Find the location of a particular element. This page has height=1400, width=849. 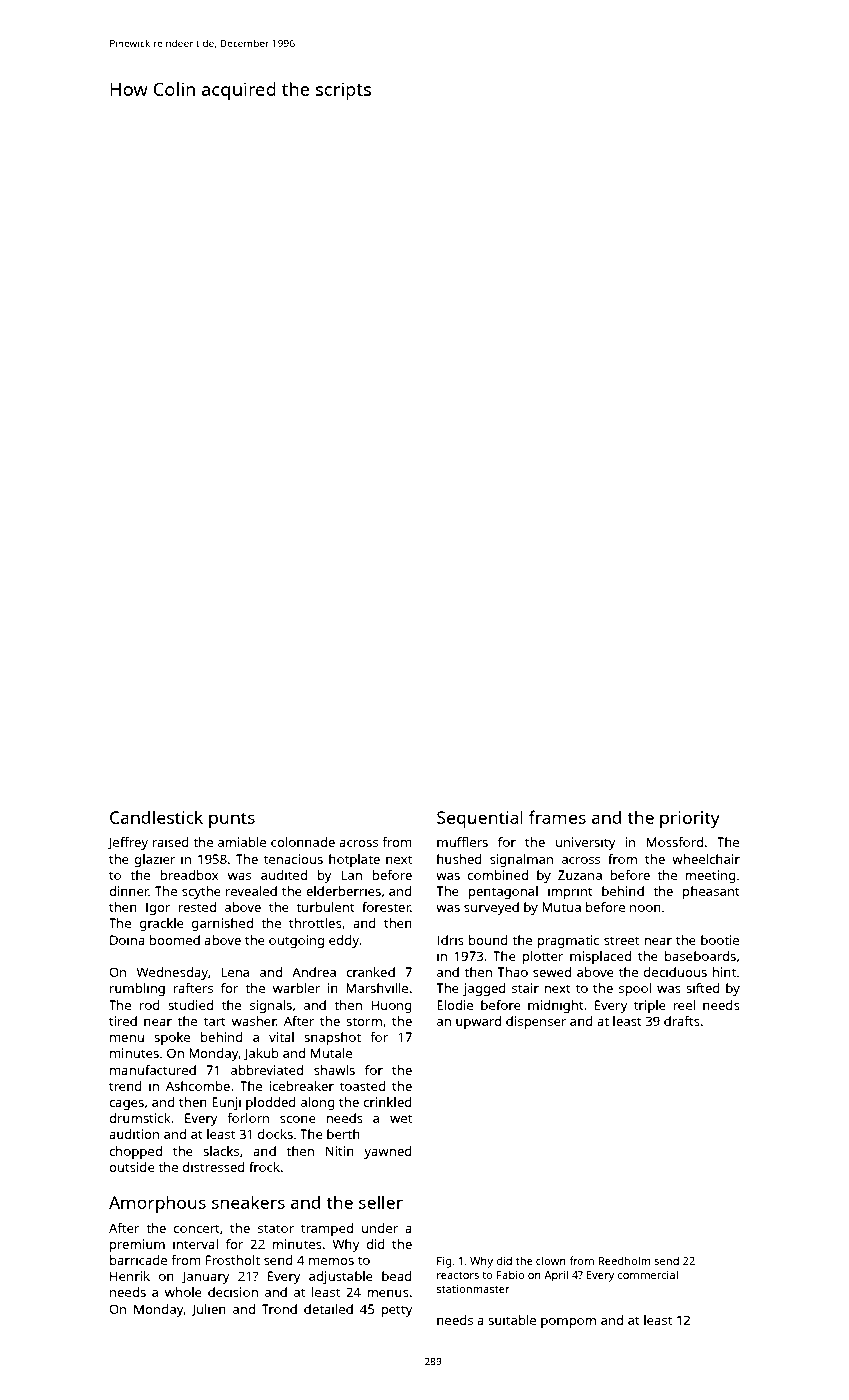

punts is located at coordinates (232, 820).
